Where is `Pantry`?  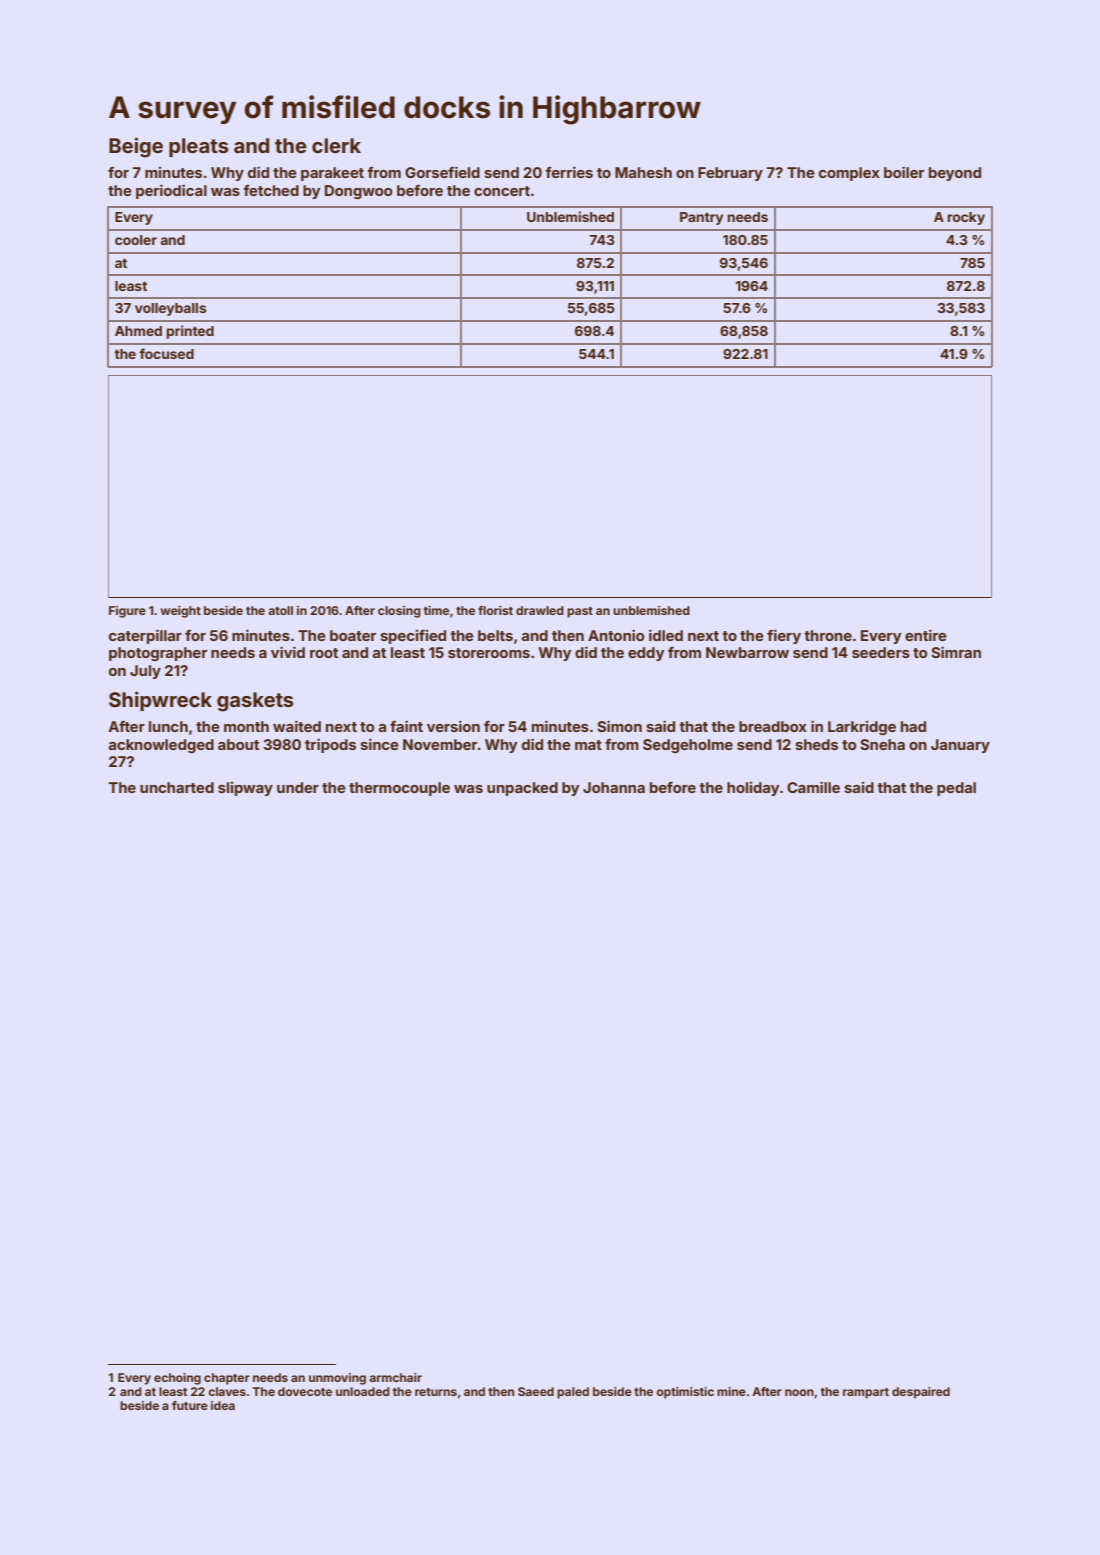
Pantry is located at coordinates (701, 218).
